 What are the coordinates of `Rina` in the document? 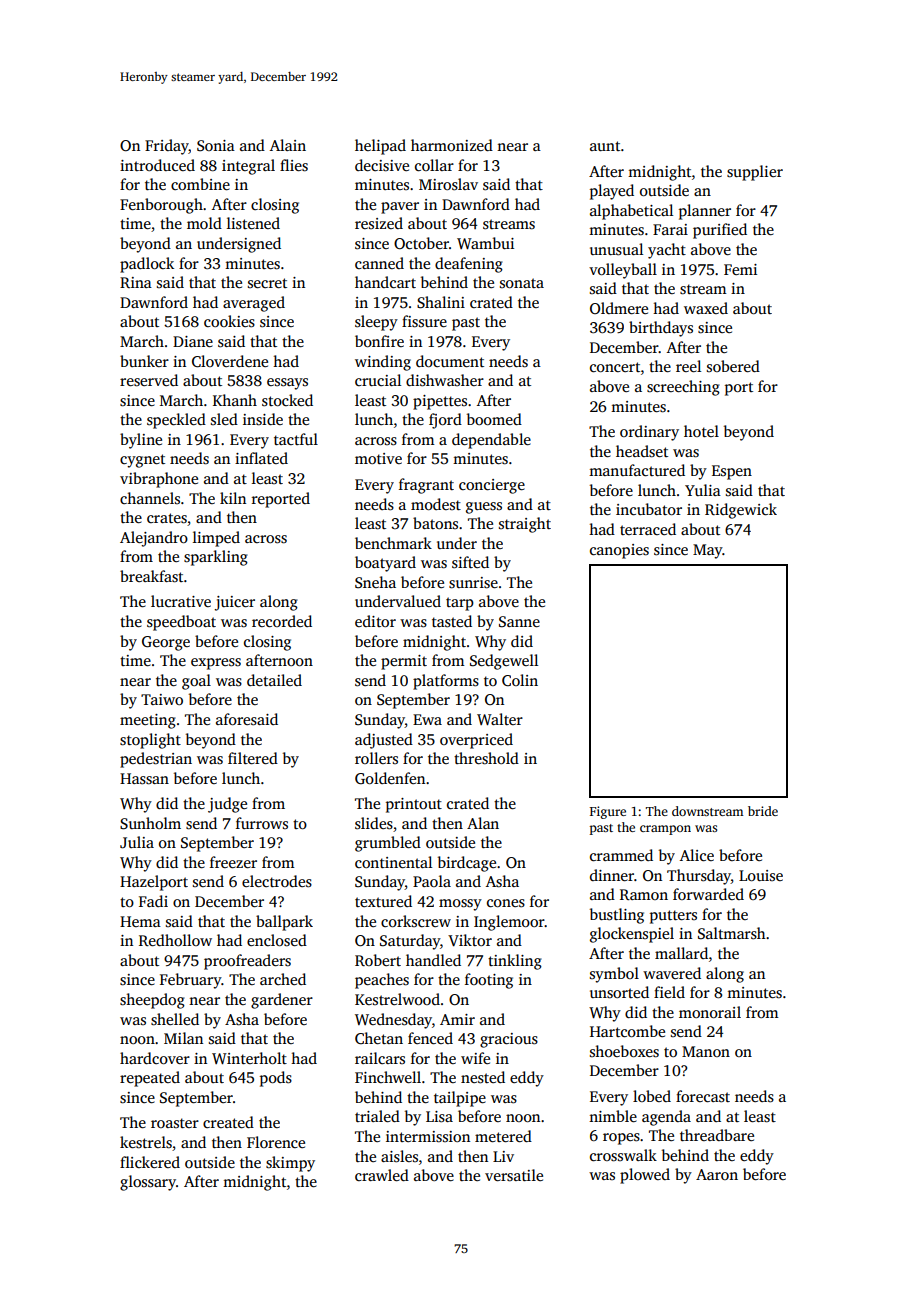 It's located at (136, 282).
